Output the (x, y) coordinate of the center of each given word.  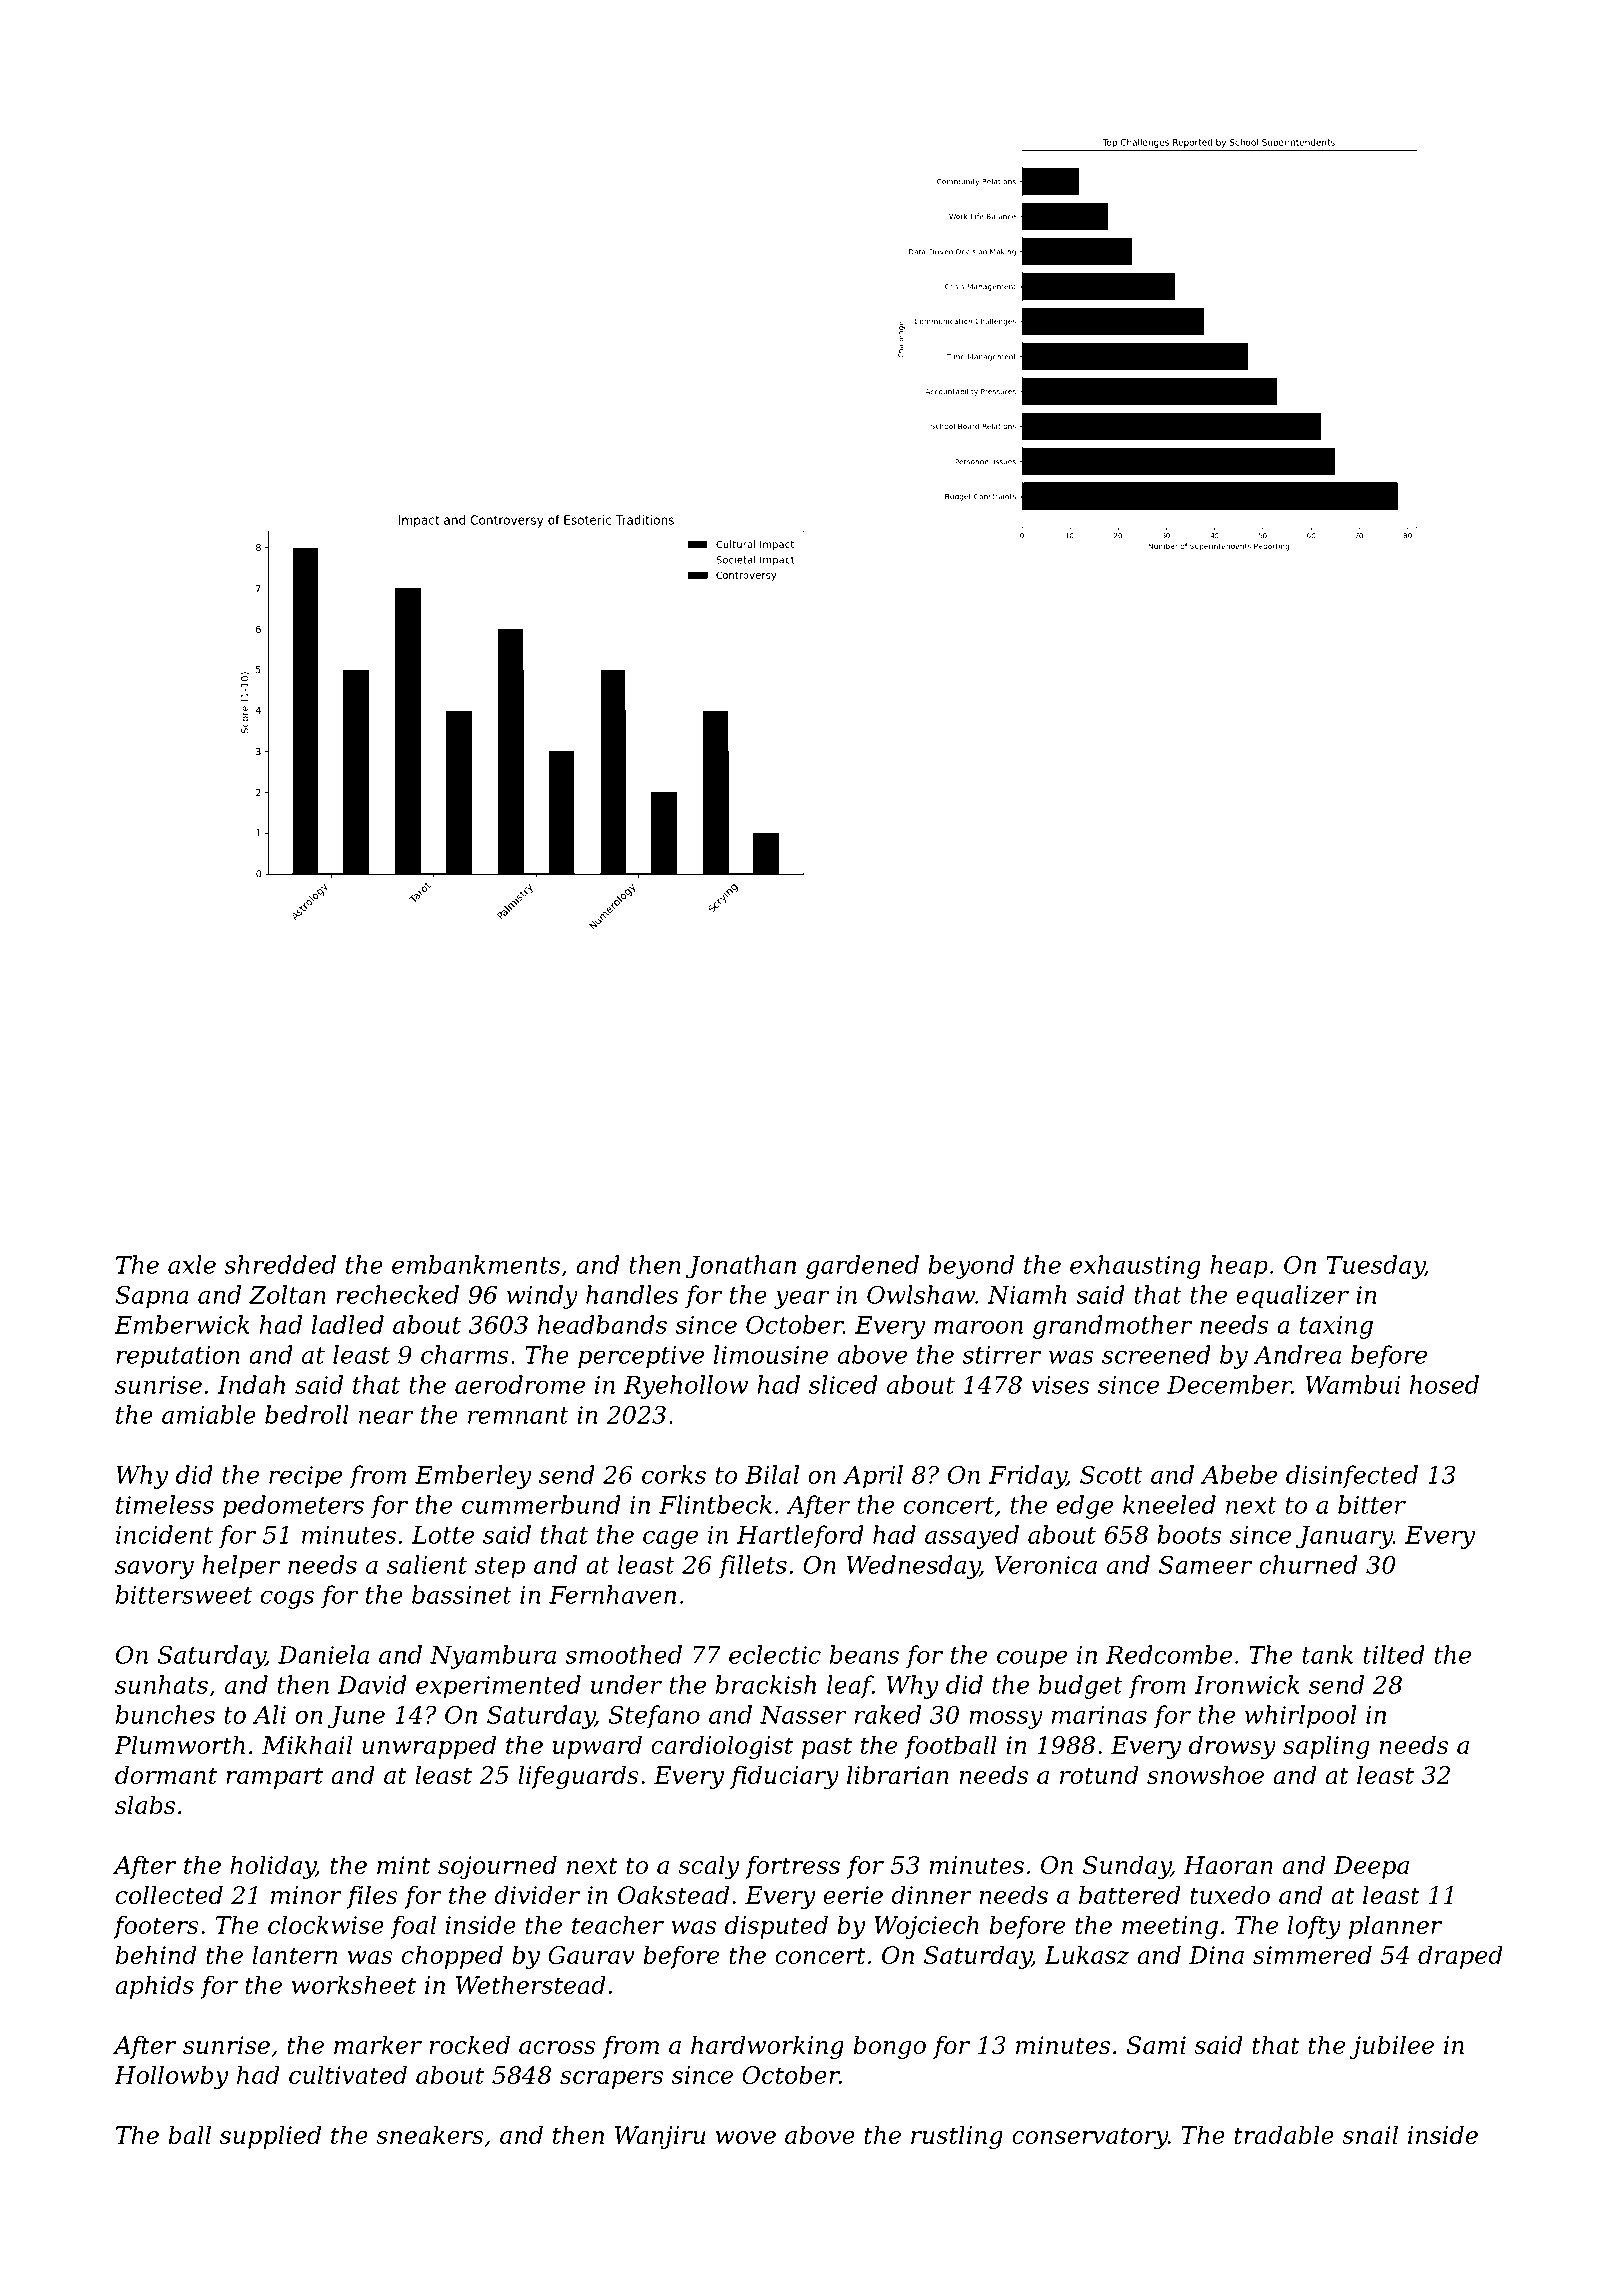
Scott (1111, 1475)
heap (1239, 1267)
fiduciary (784, 1777)
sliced (843, 1384)
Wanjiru (660, 2137)
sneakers (430, 2134)
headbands (602, 1324)
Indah (251, 1384)
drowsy (1232, 1747)
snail (1370, 2134)
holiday (273, 1867)
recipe (305, 1477)
